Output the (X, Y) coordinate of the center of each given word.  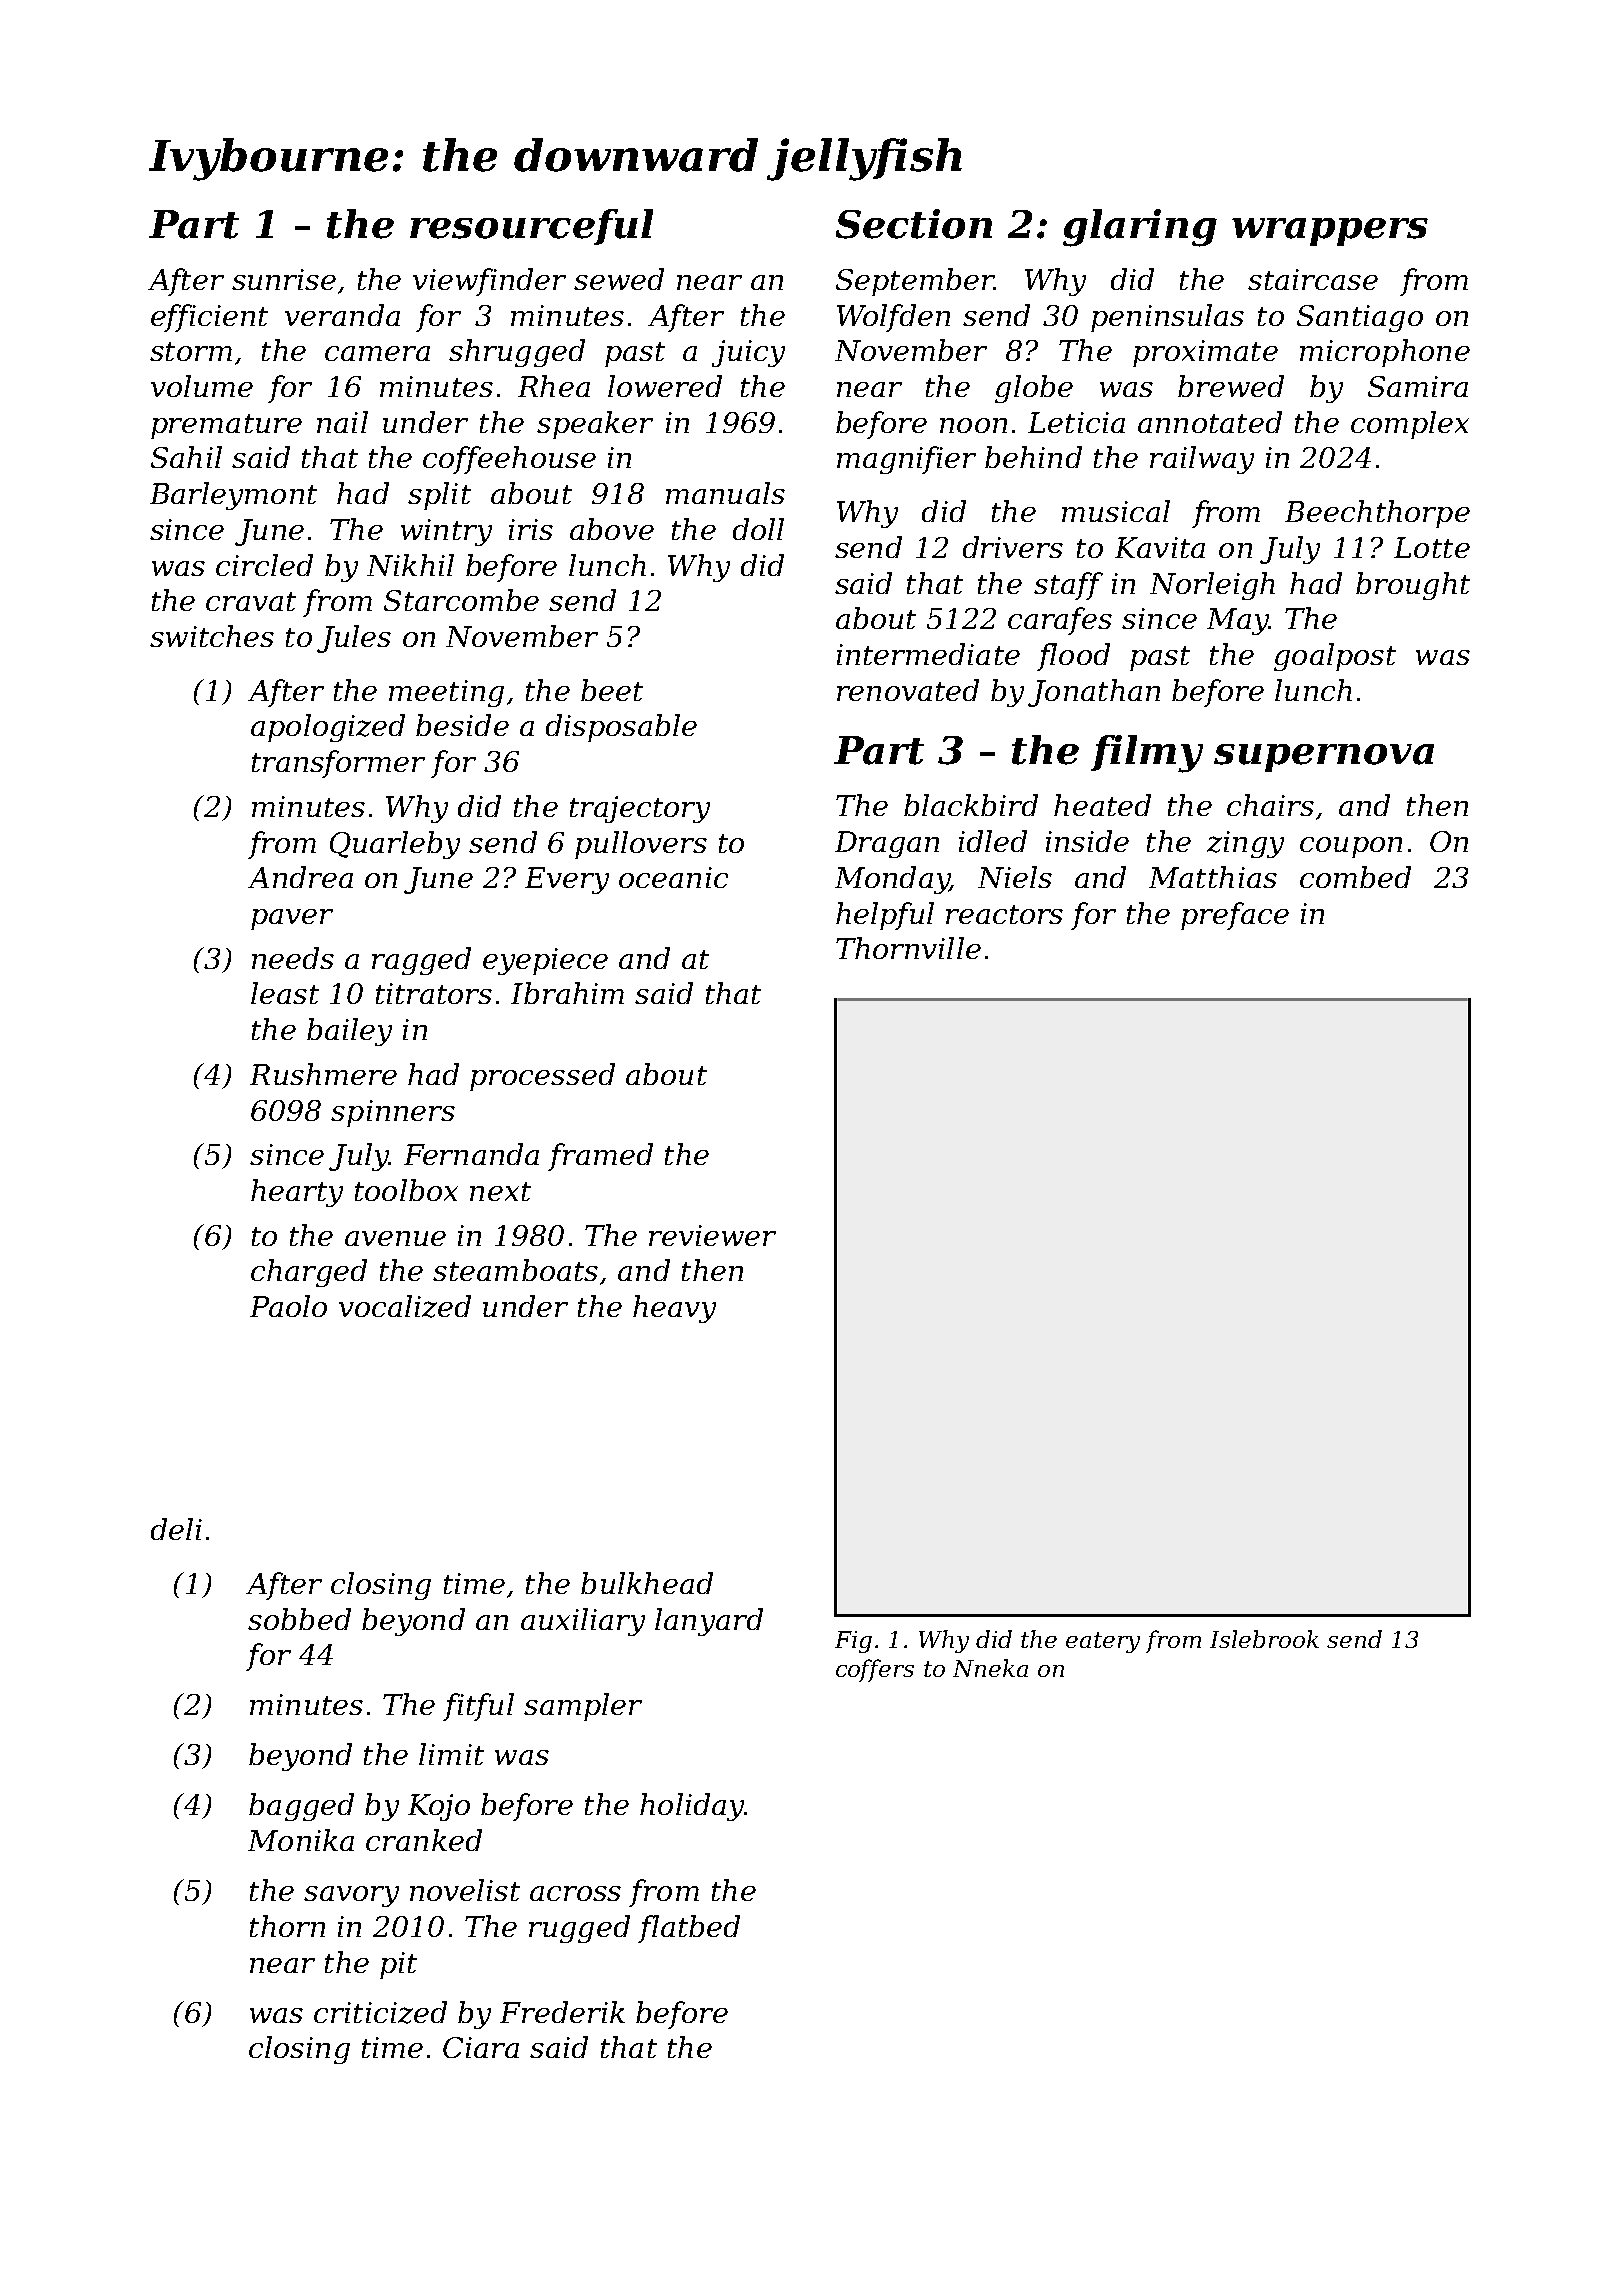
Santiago (1360, 318)
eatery (1103, 1642)
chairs (1270, 805)
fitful (478, 1707)
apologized (328, 728)
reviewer (712, 1235)
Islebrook (1264, 1639)
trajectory (640, 809)
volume (202, 386)
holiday (692, 1807)
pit (398, 1965)
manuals (725, 493)
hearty (297, 1193)
